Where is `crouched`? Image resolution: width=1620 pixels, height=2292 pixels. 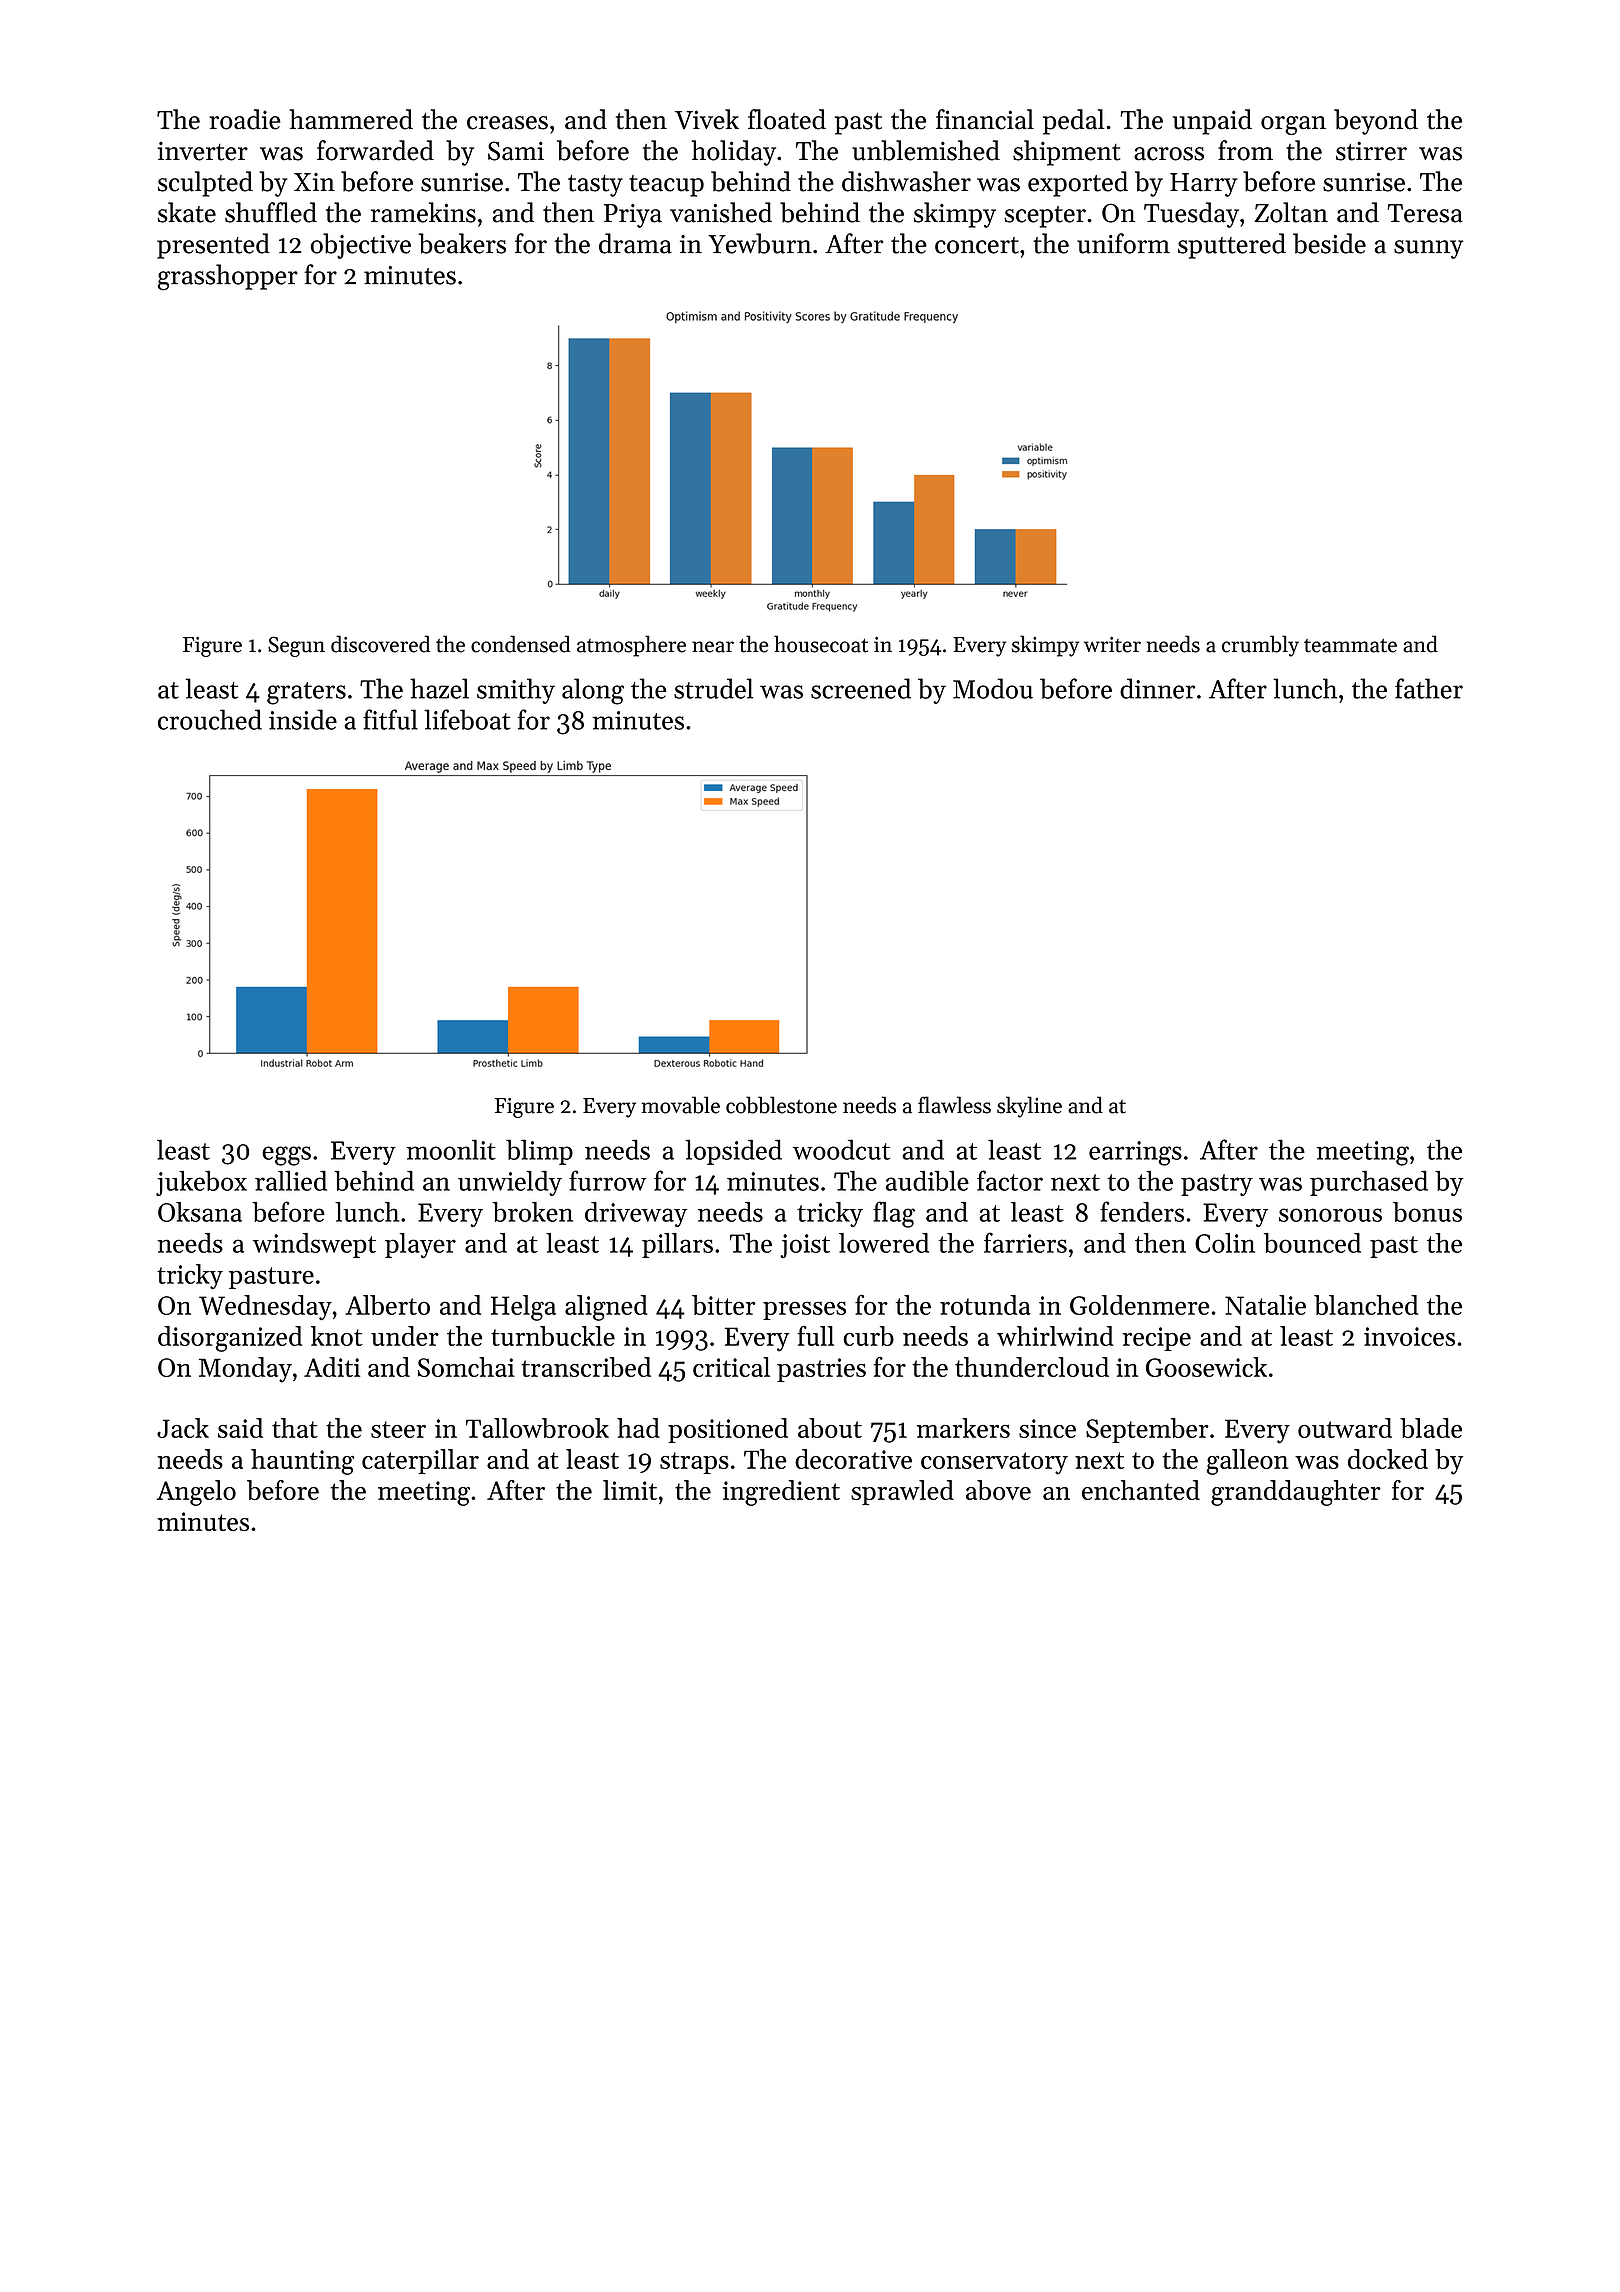
crouched is located at coordinates (210, 719).
